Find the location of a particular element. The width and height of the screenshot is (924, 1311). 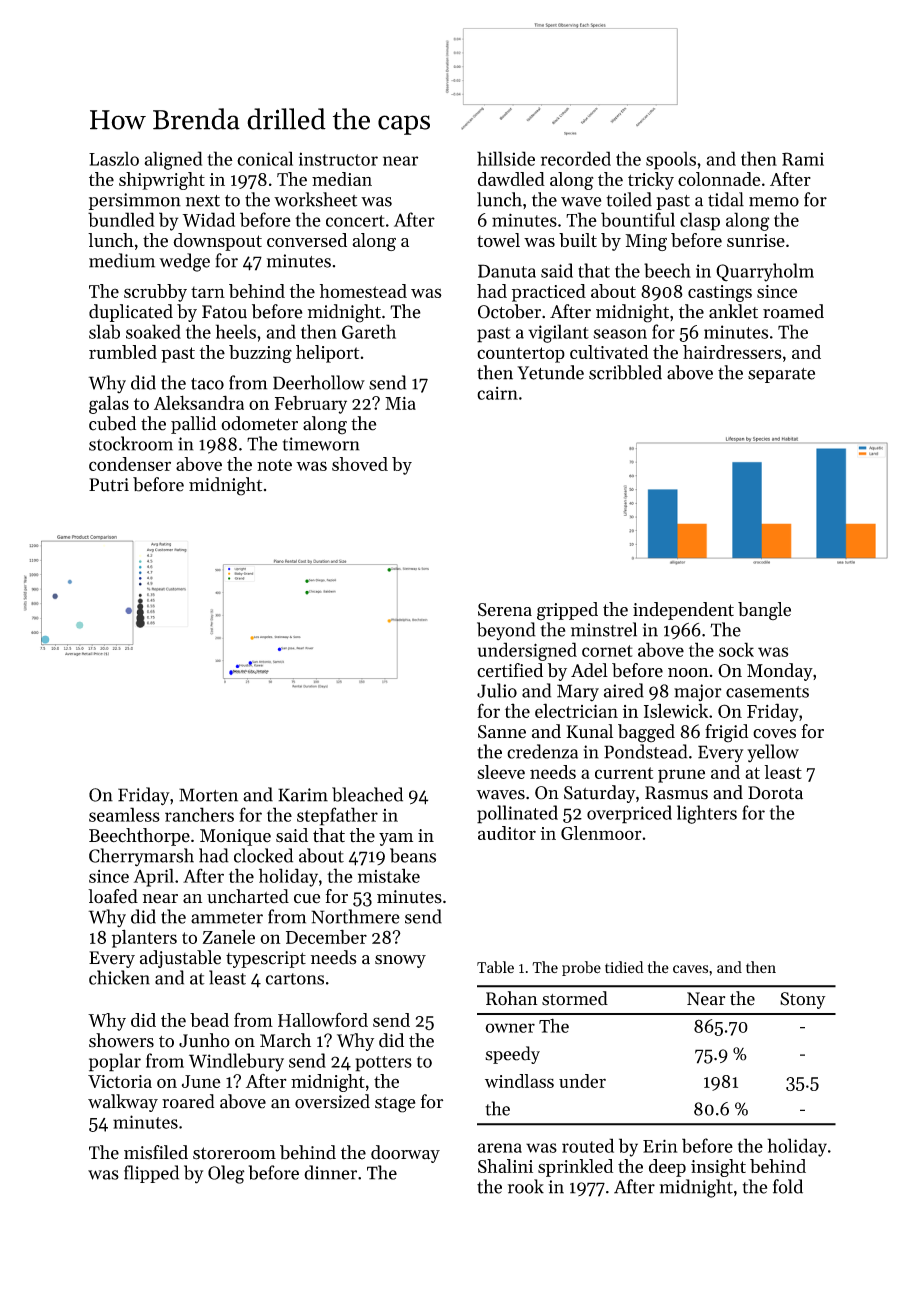

bead is located at coordinates (209, 1020).
